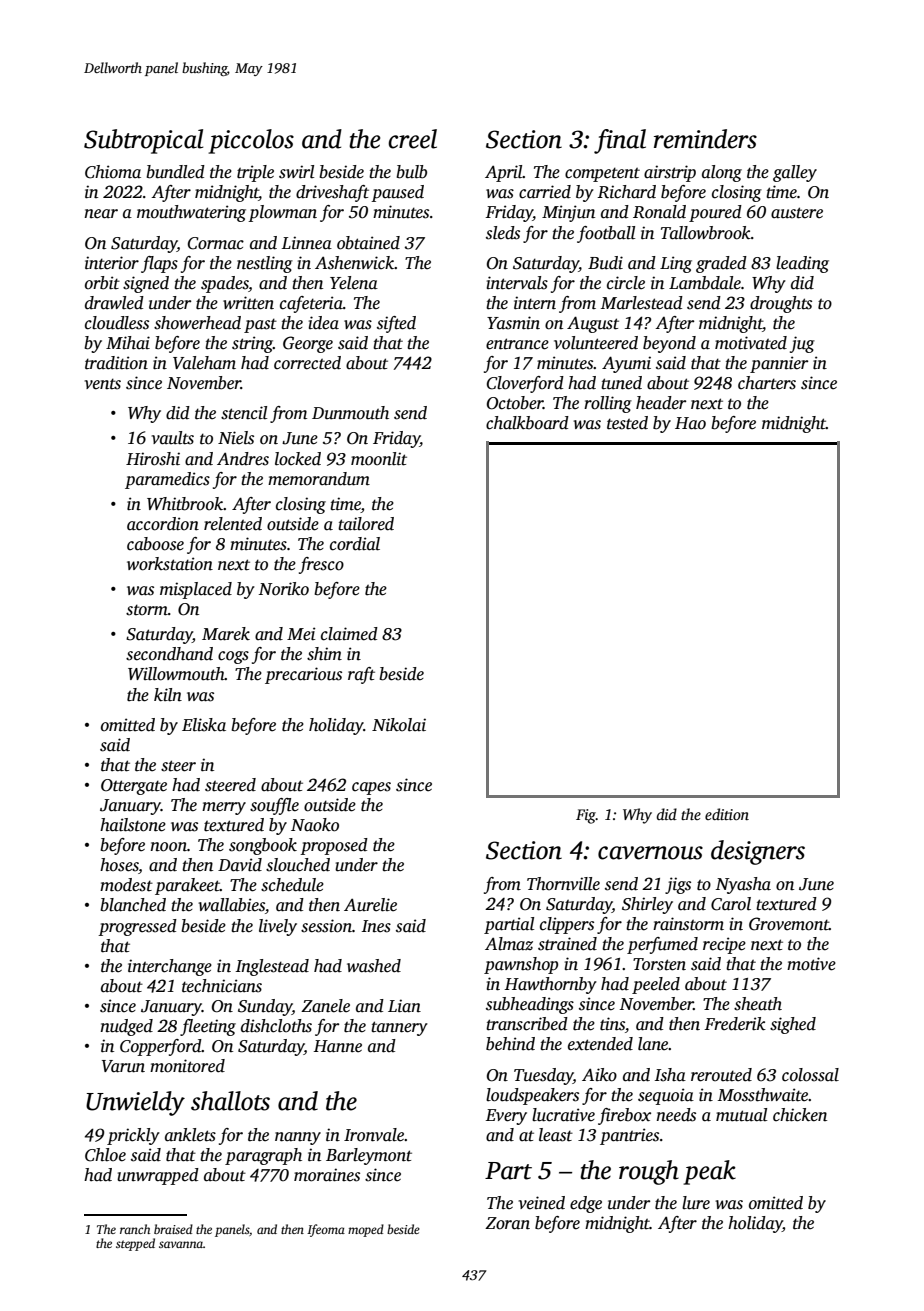  I want to click on Shirley, so click(647, 905).
